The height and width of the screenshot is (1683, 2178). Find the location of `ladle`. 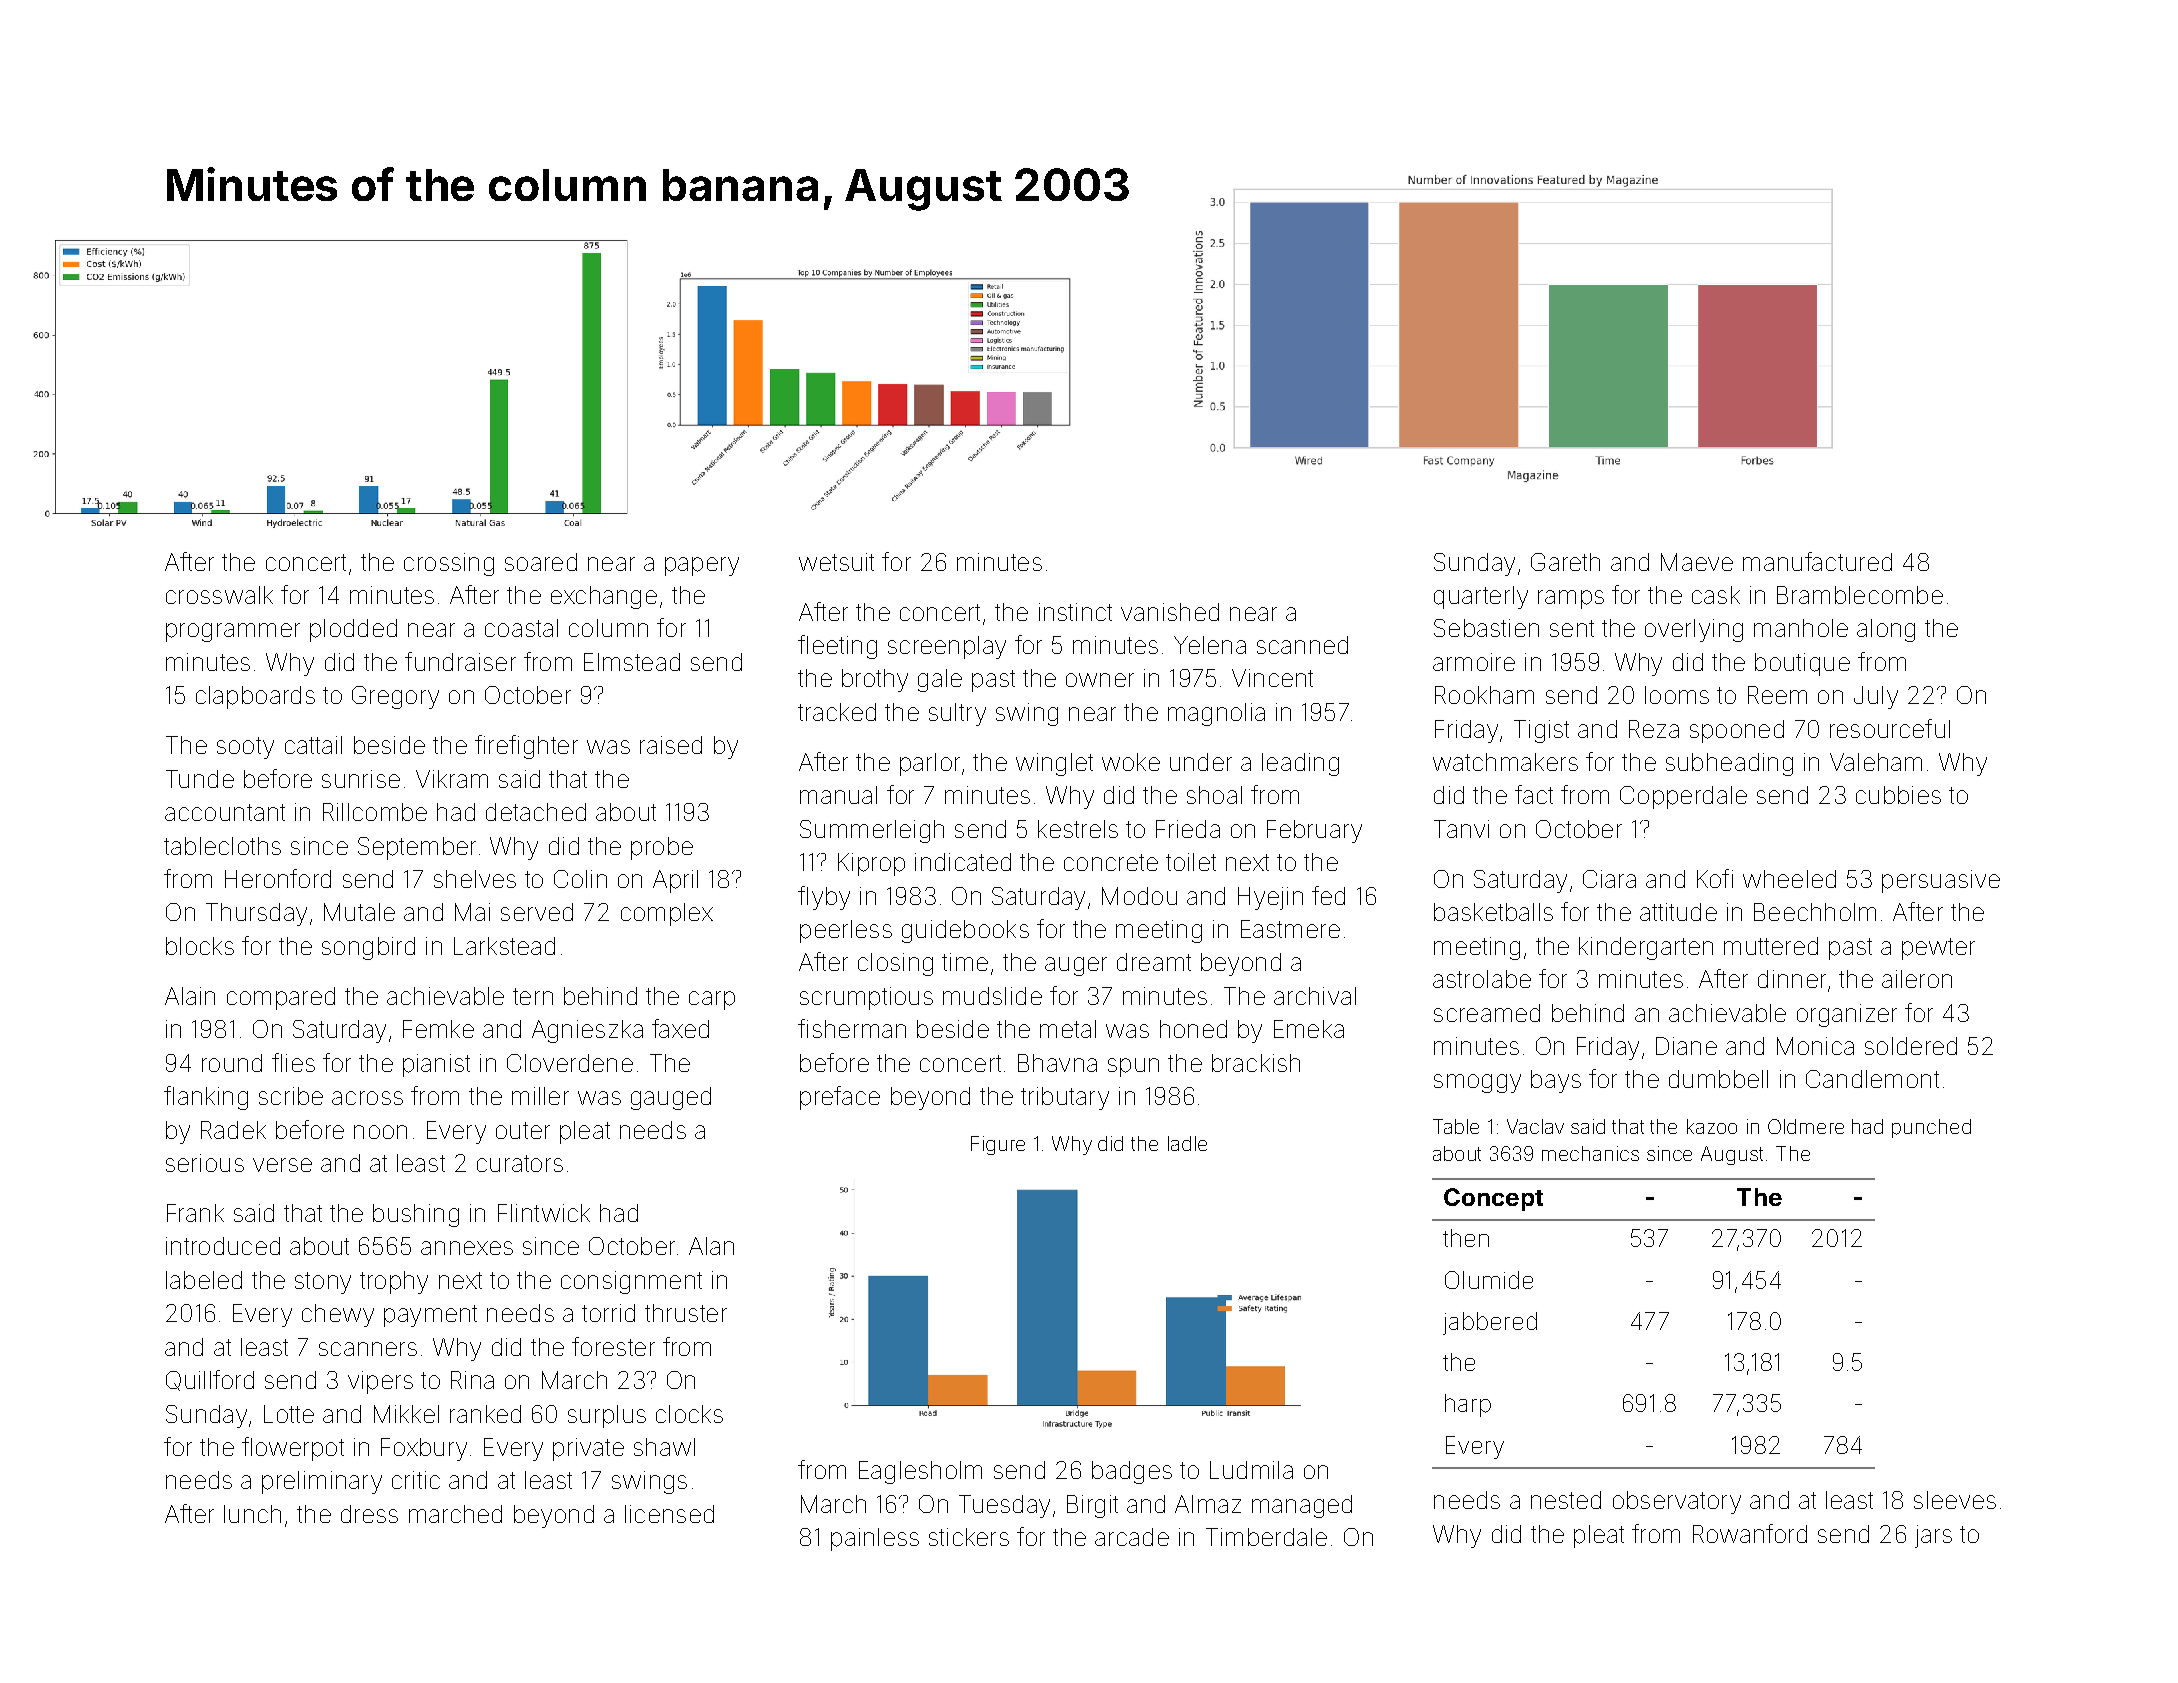

ladle is located at coordinates (1187, 1143).
